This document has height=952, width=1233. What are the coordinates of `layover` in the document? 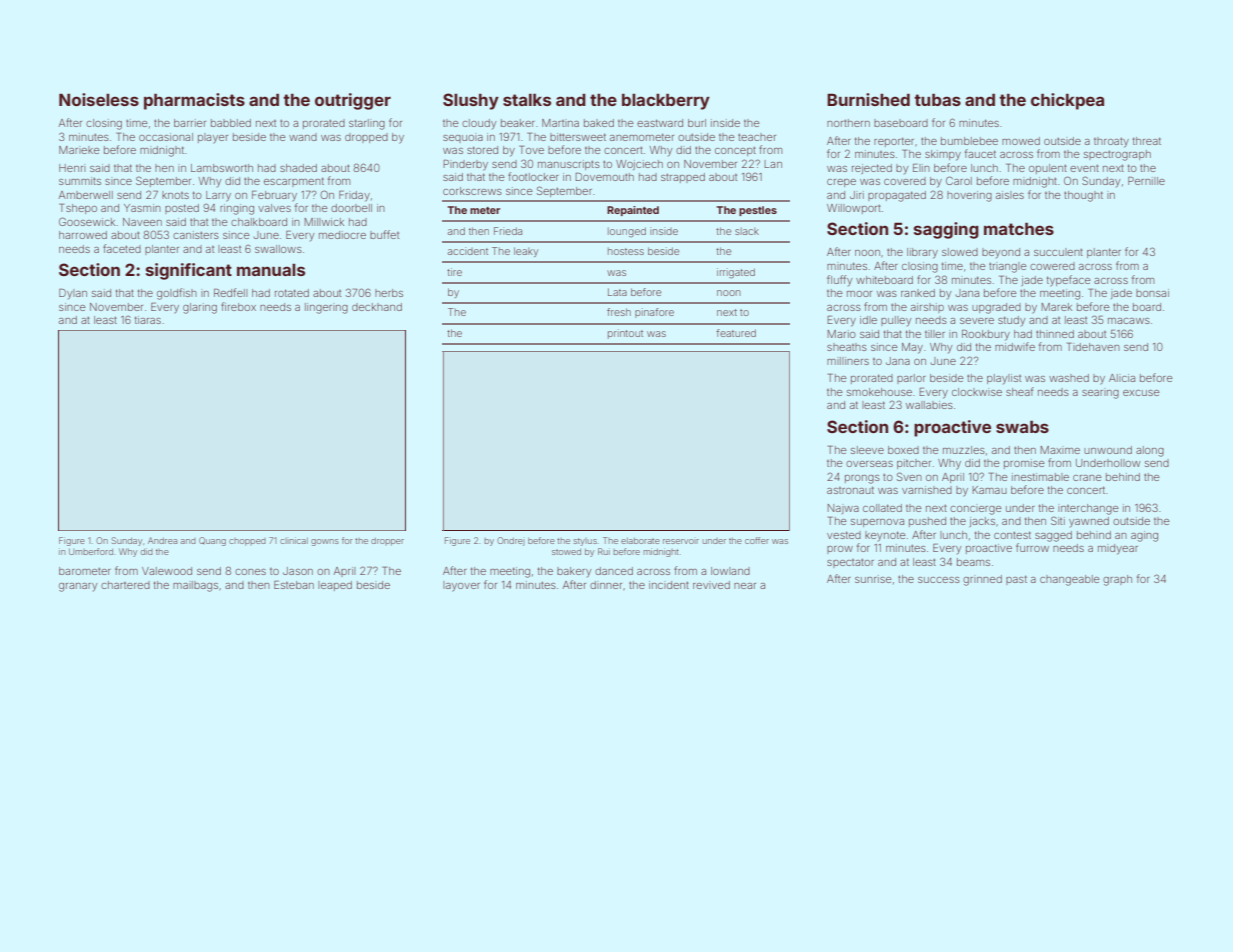 It's located at (461, 586).
